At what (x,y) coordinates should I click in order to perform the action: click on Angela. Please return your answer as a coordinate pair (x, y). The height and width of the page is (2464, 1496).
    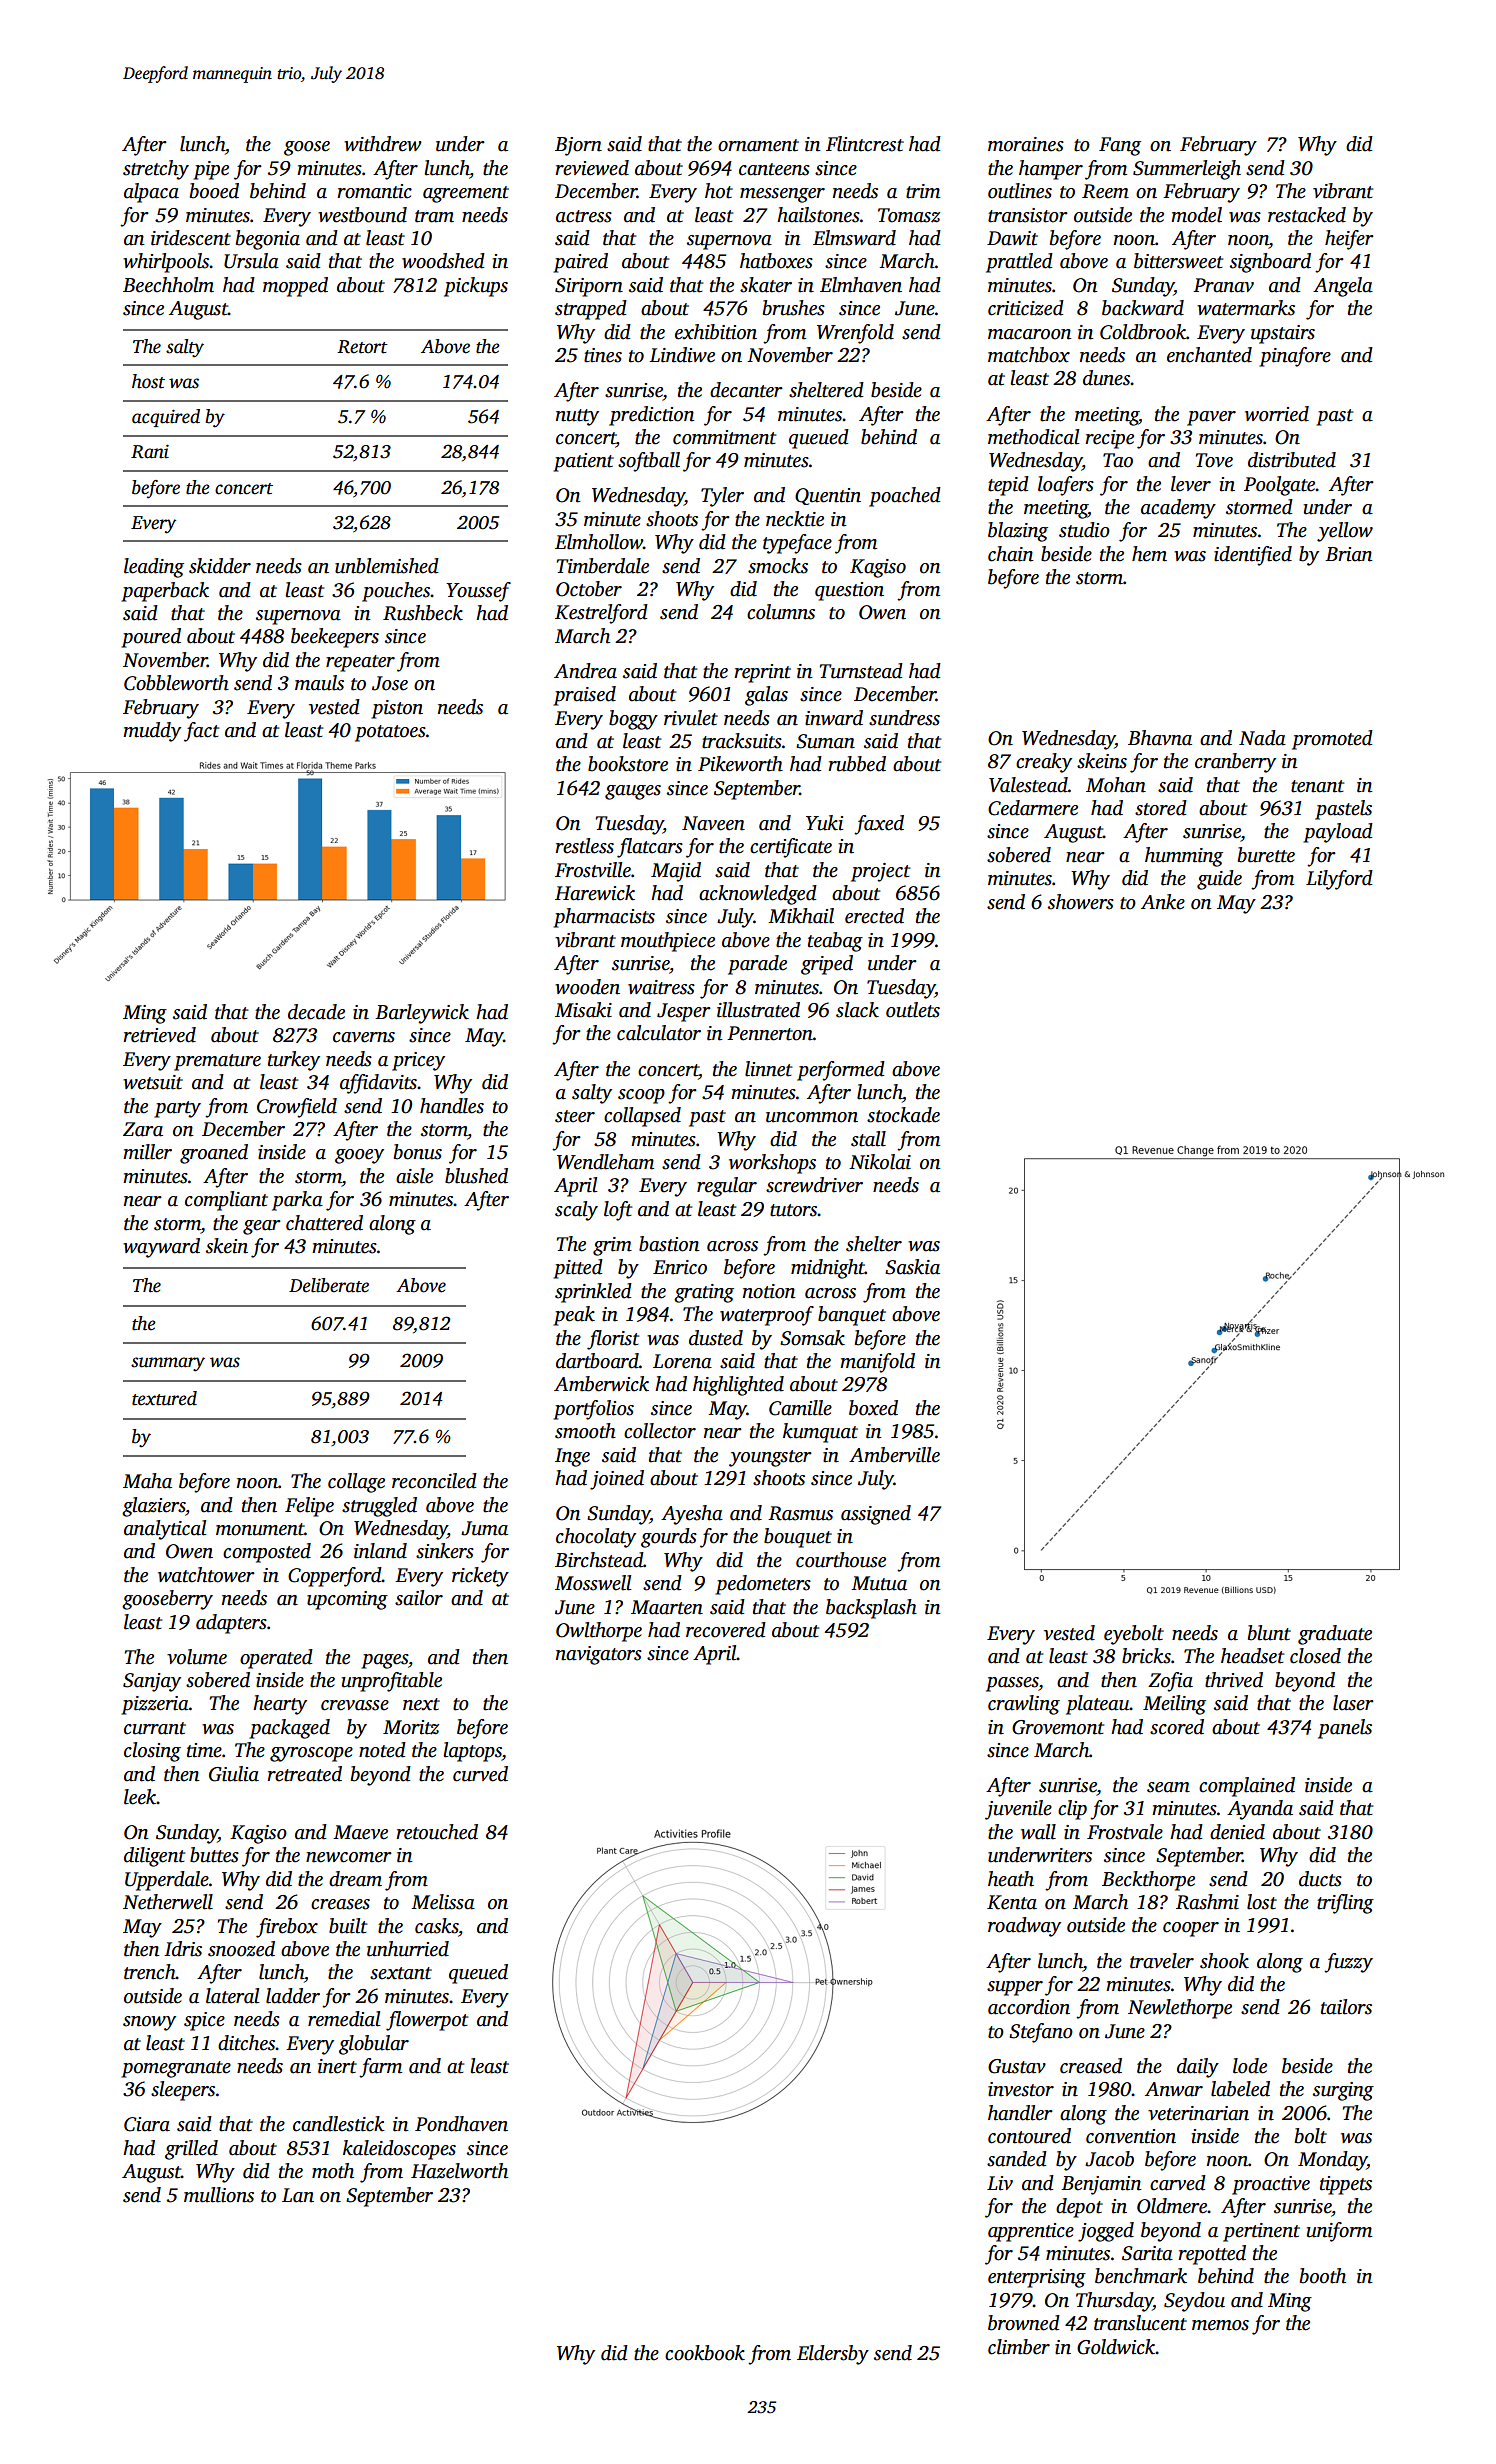
    Looking at the image, I should click on (1343, 287).
